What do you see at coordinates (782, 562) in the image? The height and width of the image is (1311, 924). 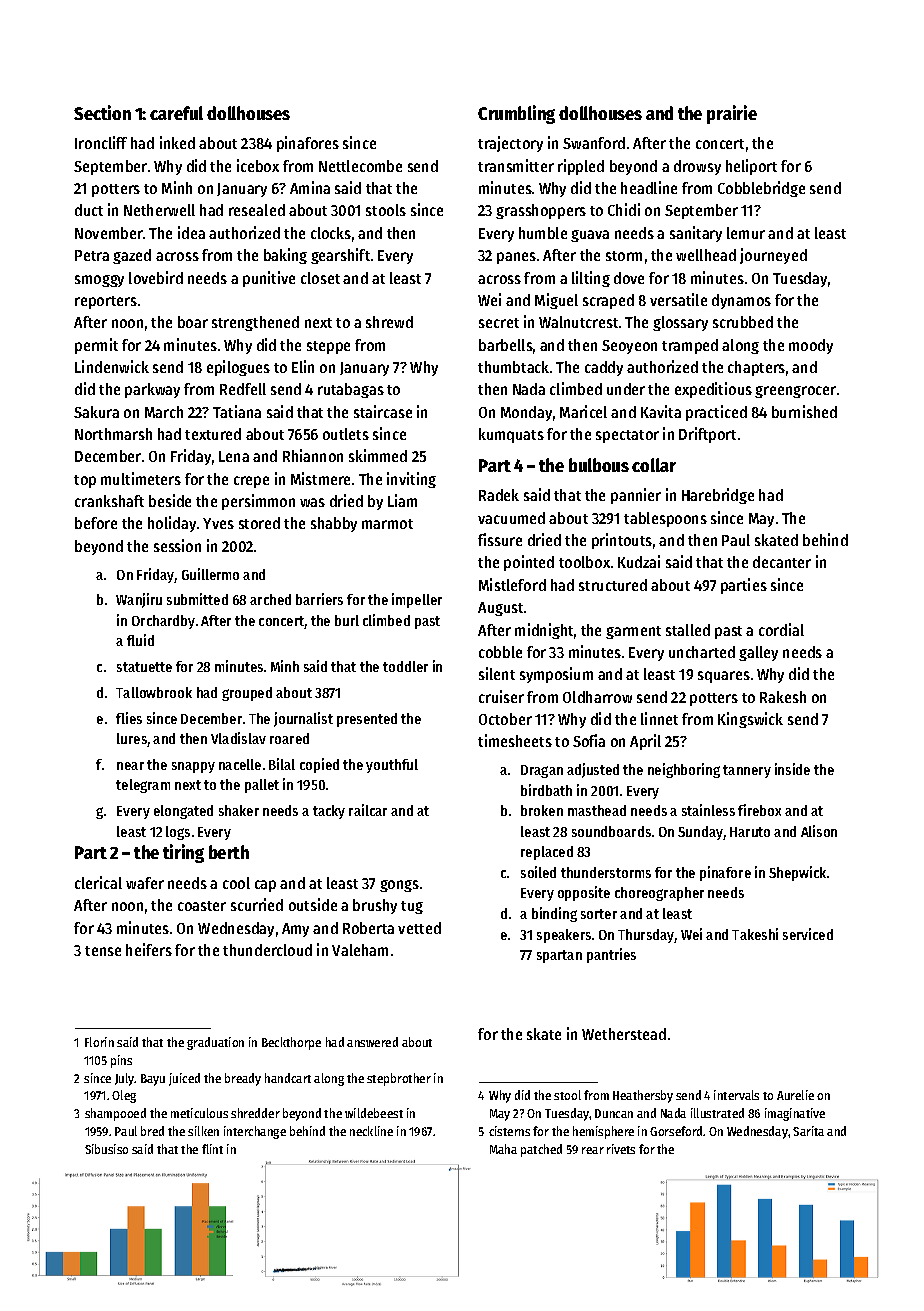 I see `decanter` at bounding box center [782, 562].
